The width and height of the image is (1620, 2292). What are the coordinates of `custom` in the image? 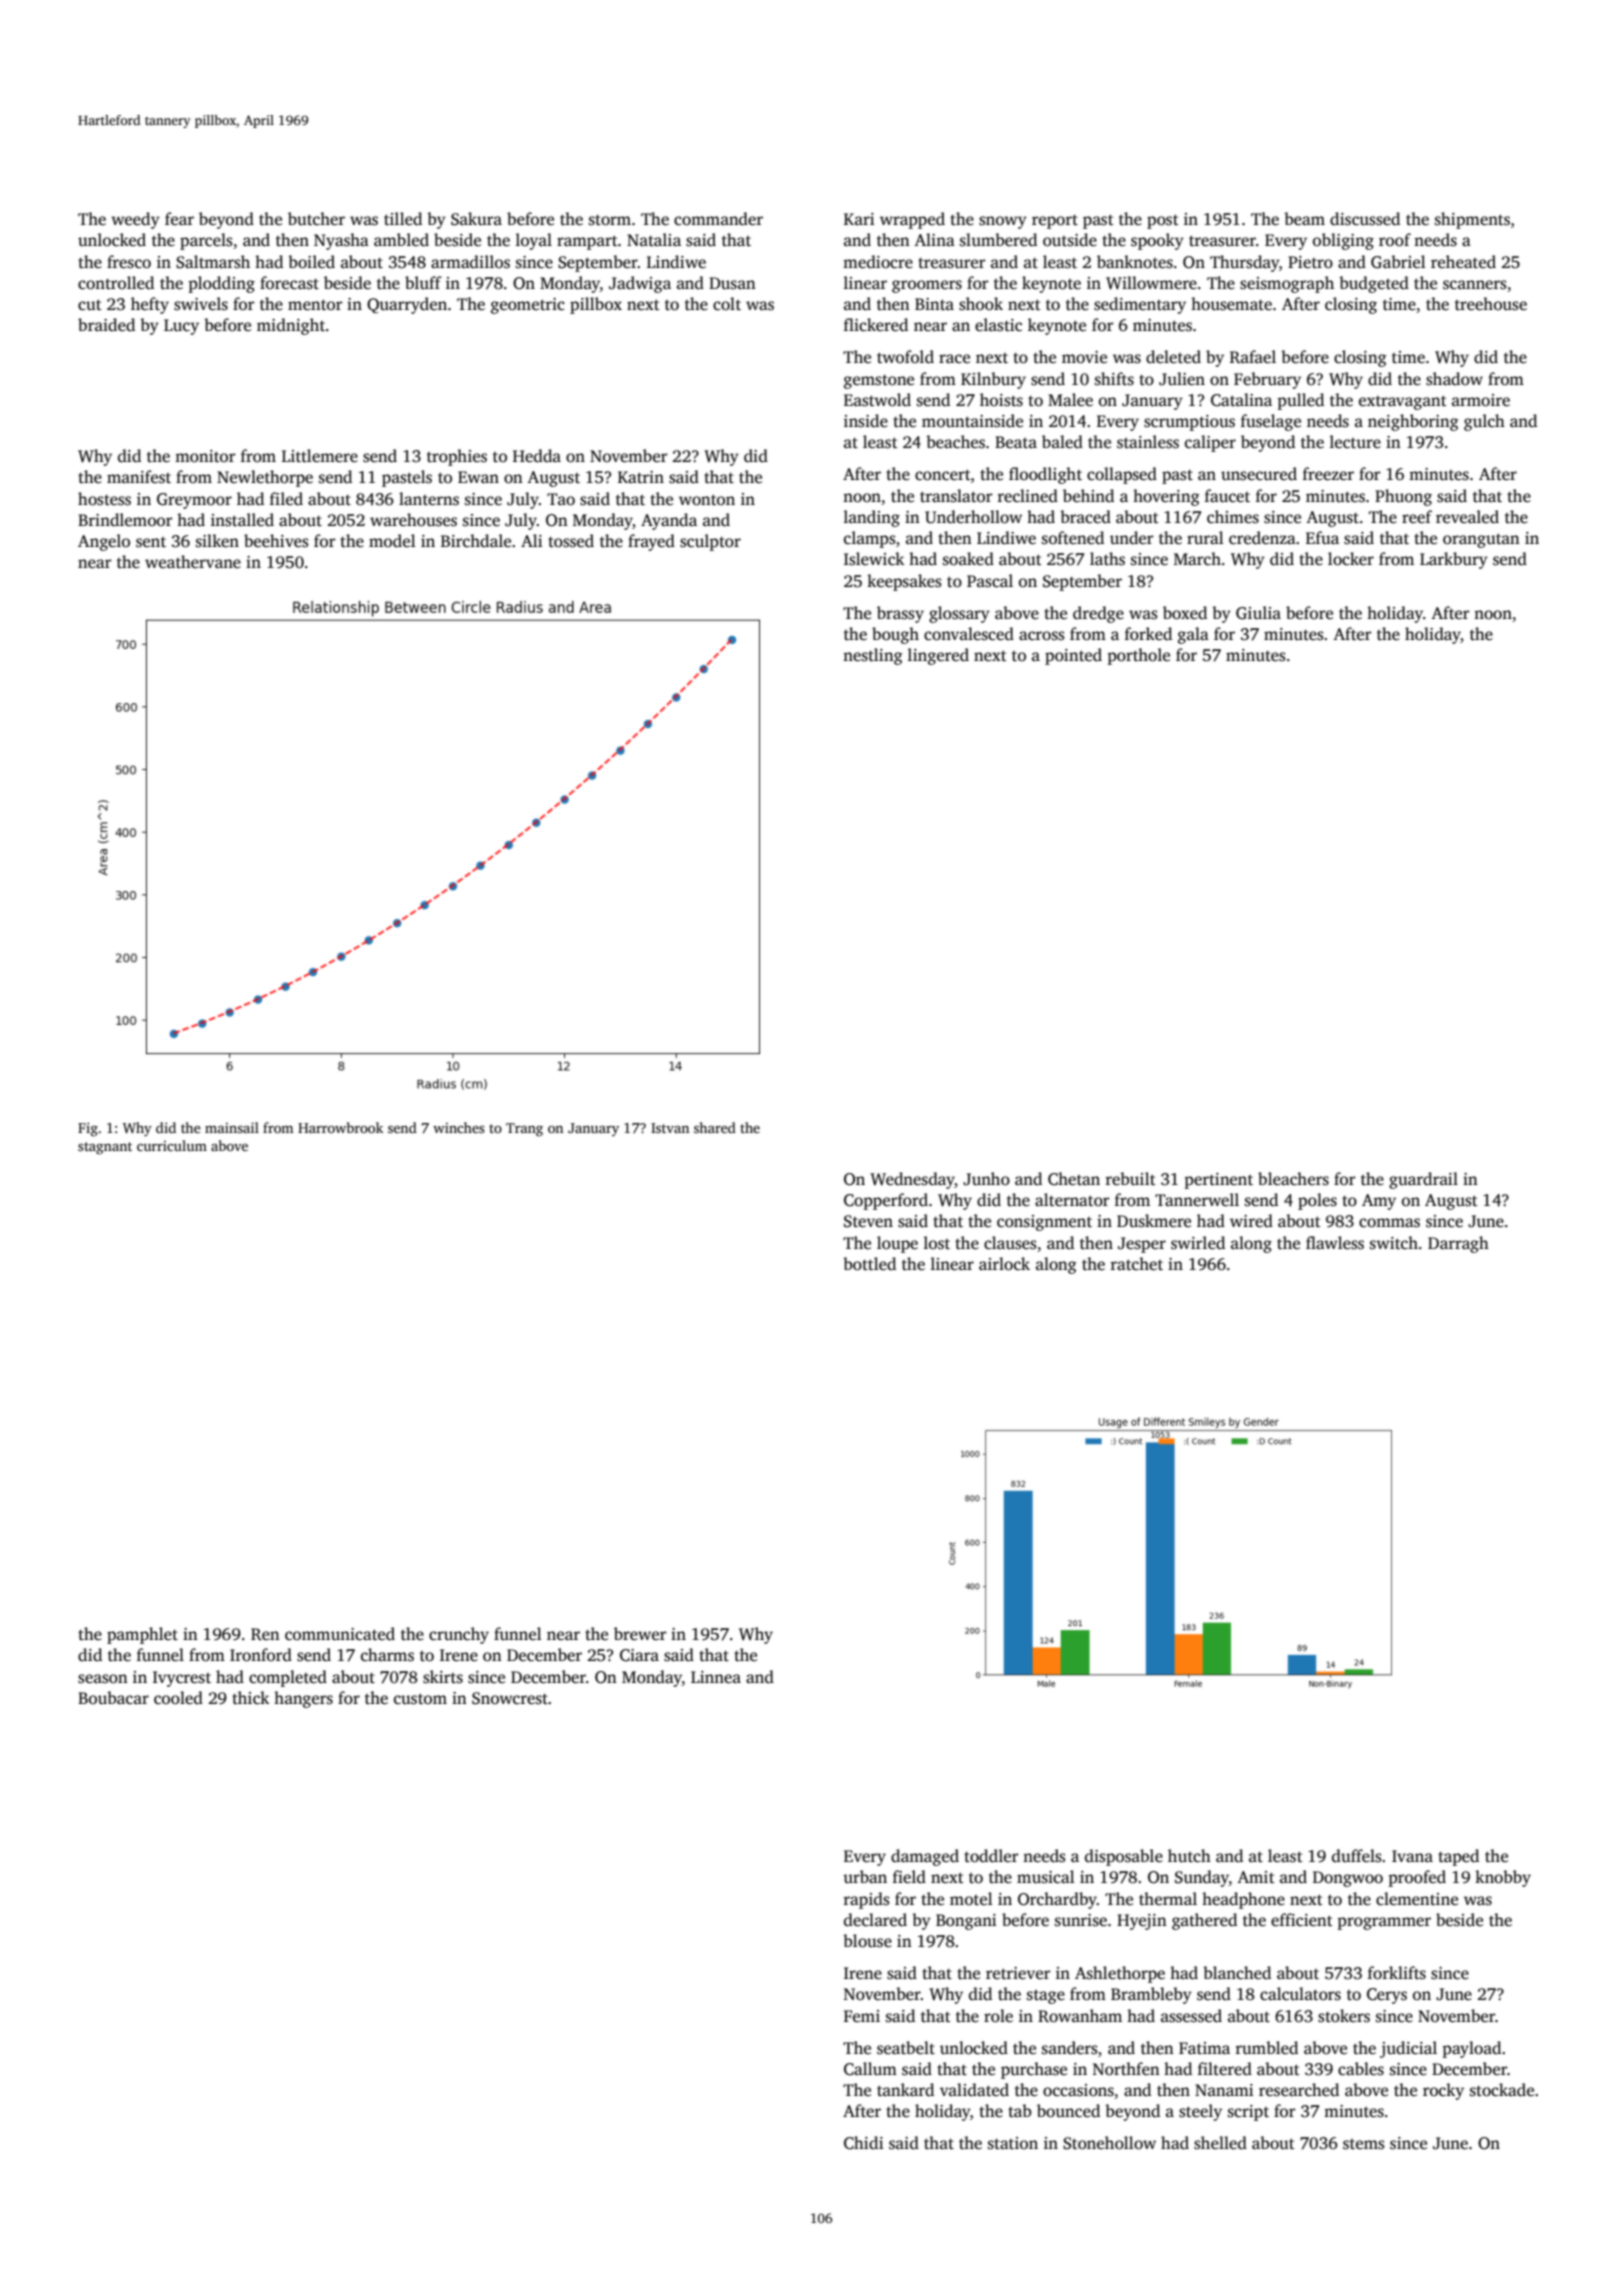 It's located at (420, 1699).
